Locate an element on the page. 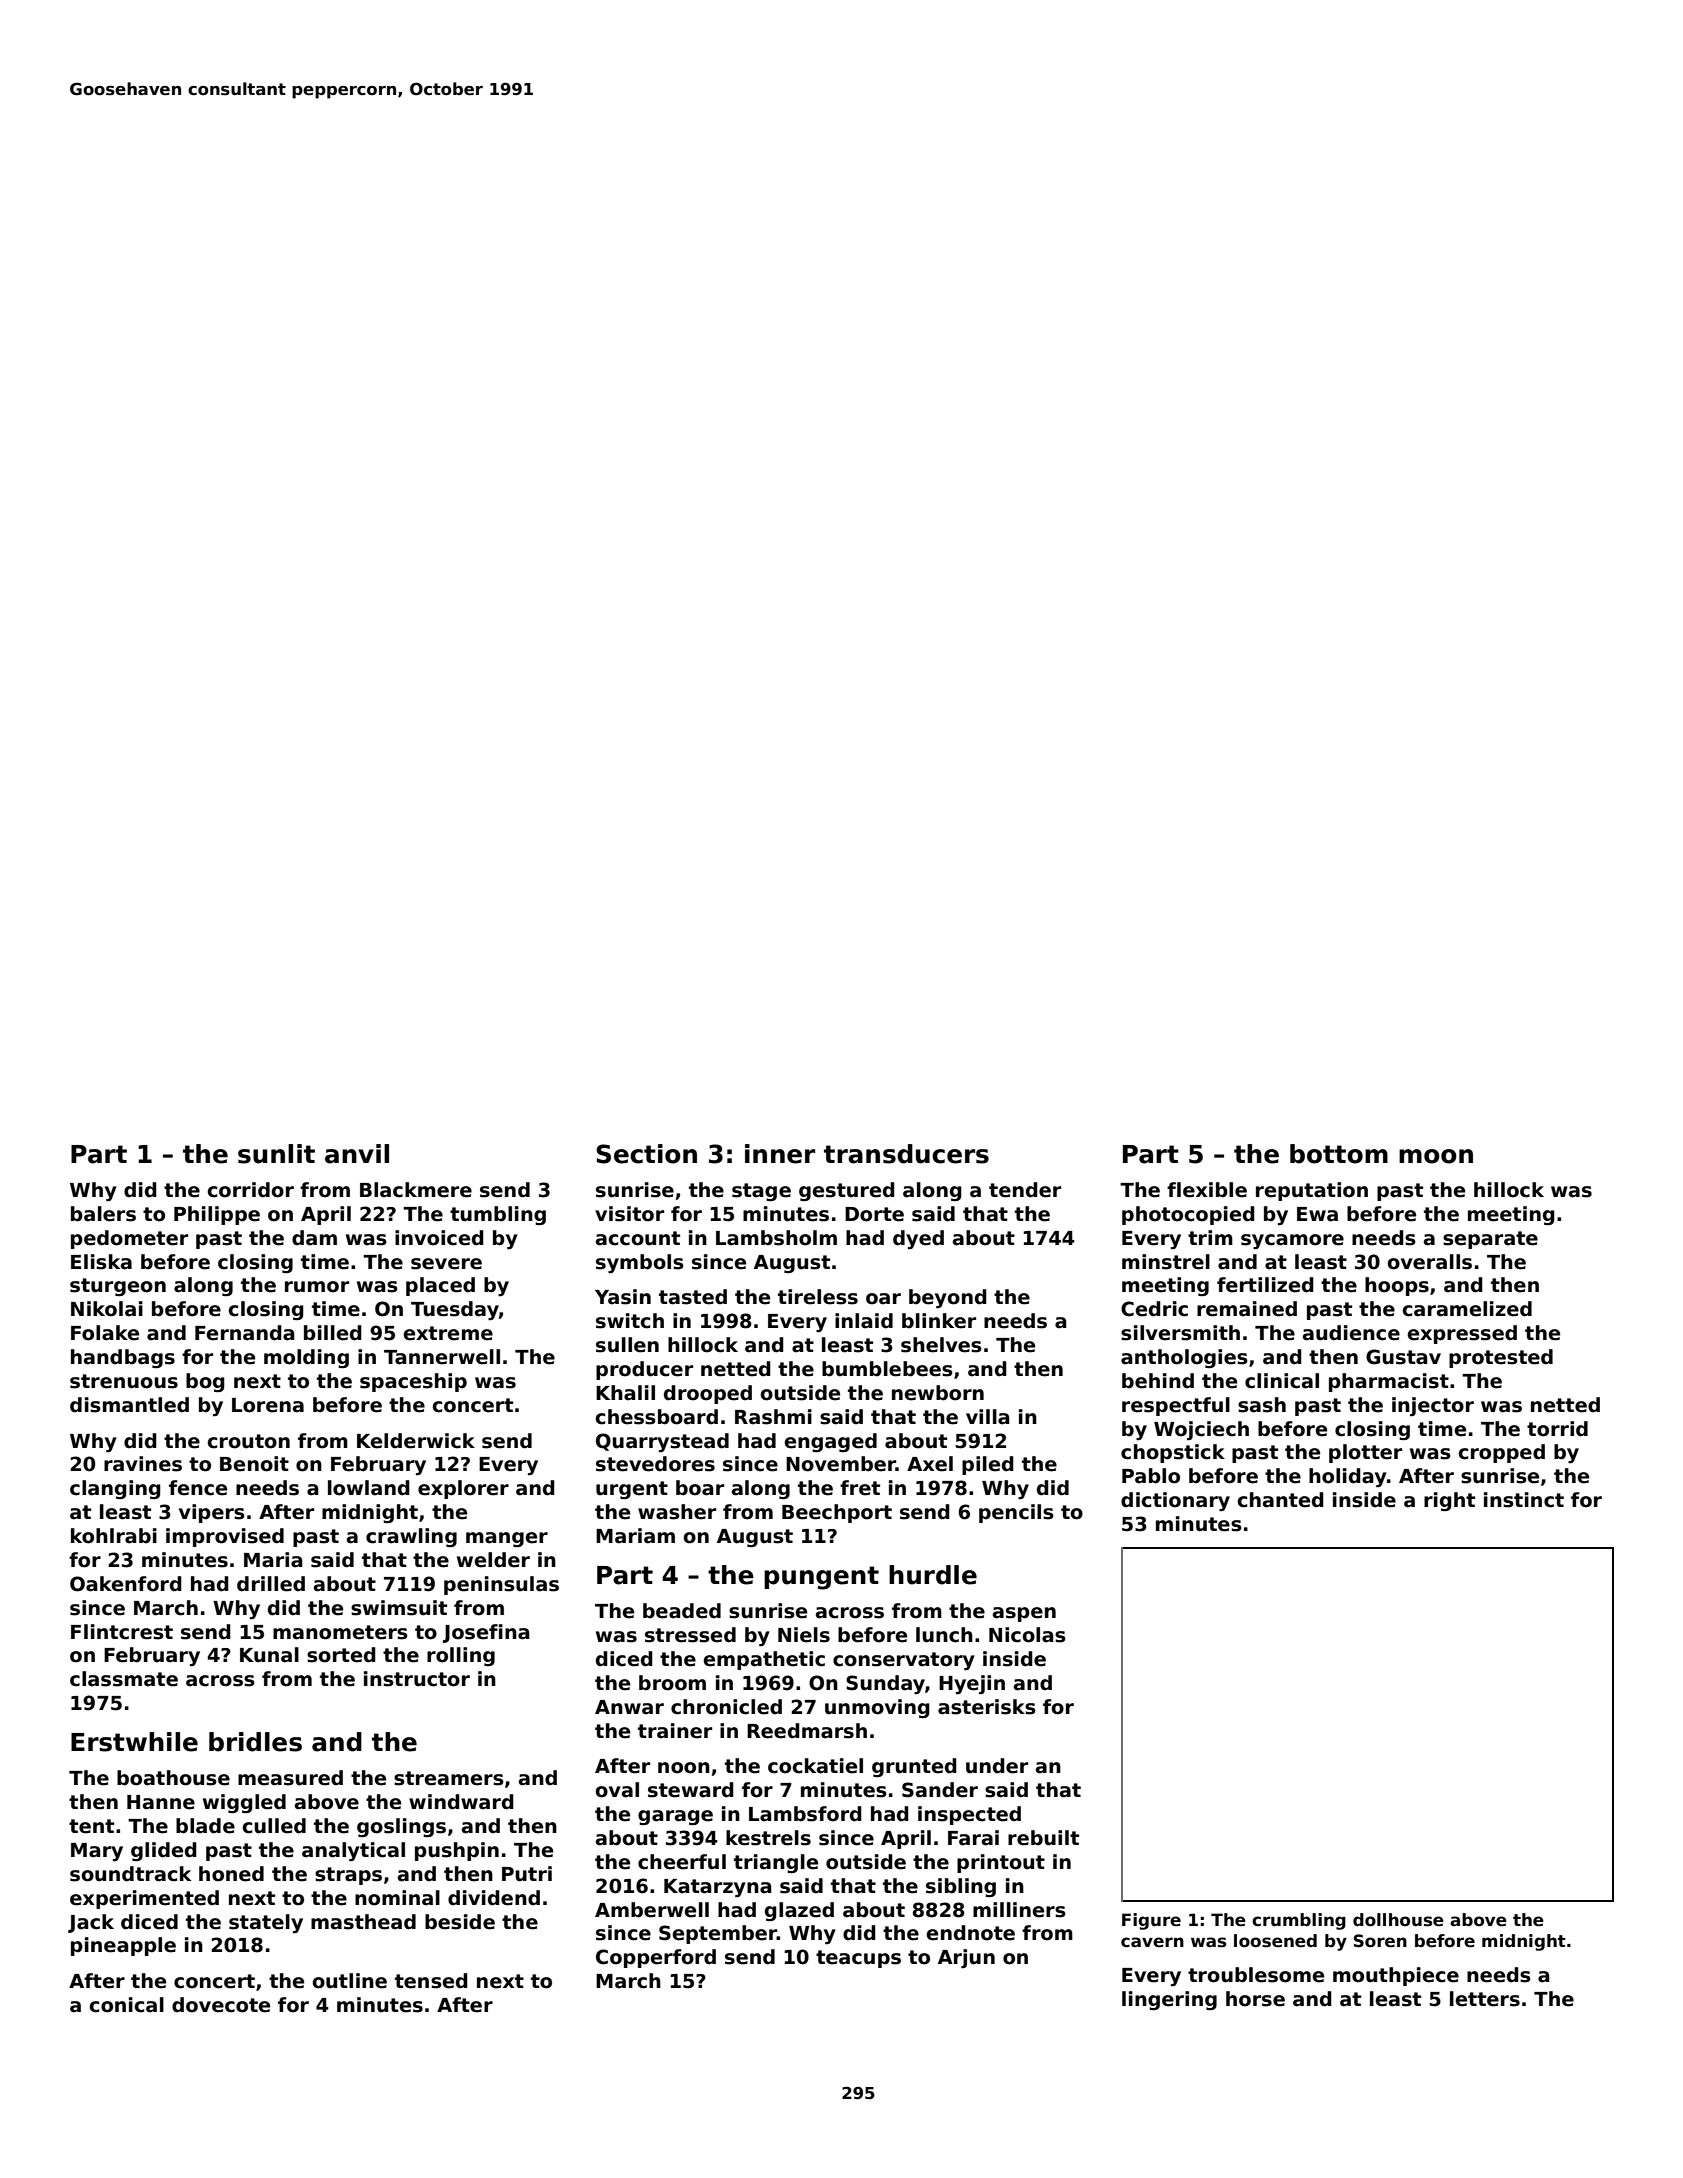  dovecote is located at coordinates (221, 2005).
